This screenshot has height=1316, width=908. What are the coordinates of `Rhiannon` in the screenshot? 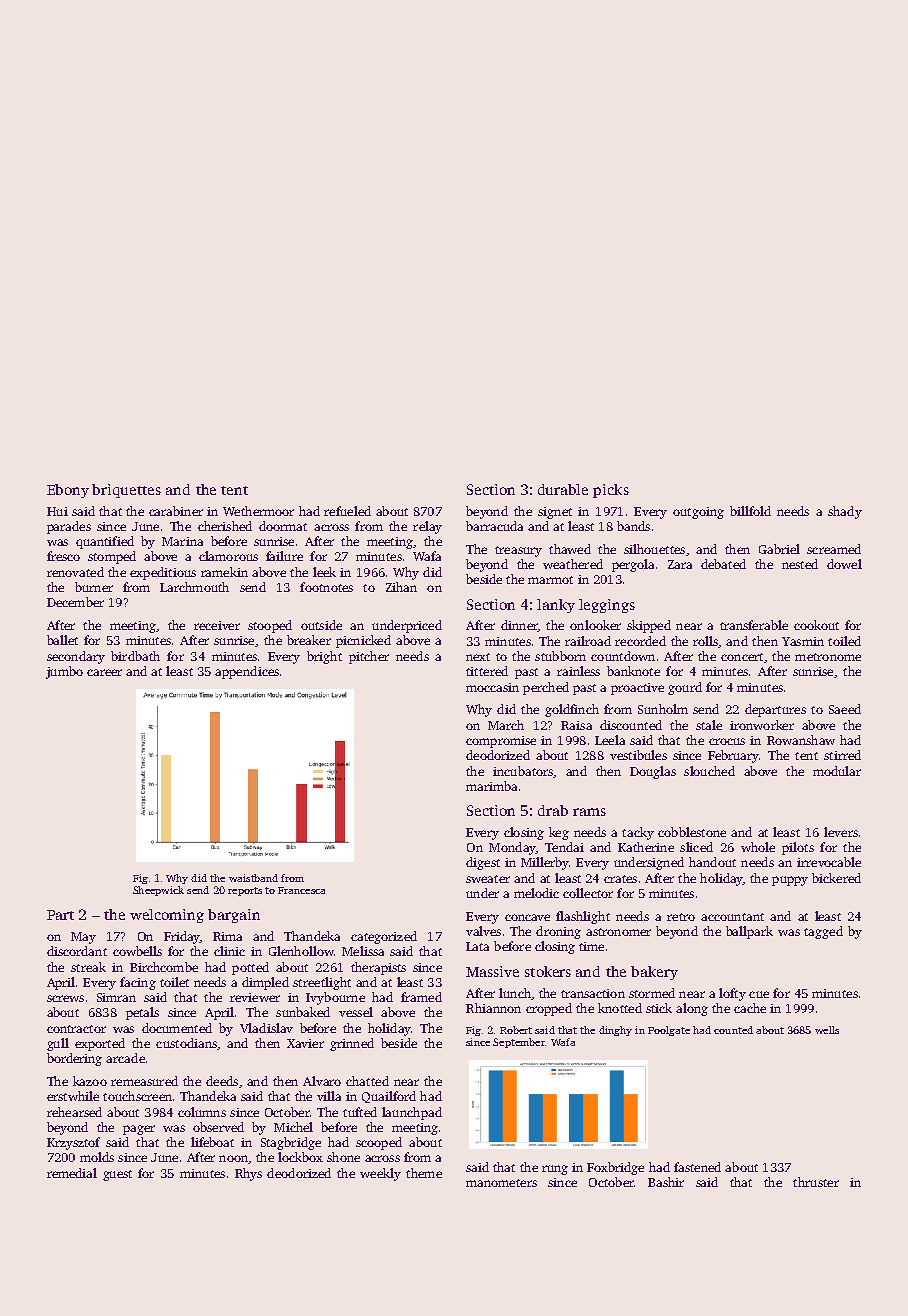 It's located at (493, 1008).
